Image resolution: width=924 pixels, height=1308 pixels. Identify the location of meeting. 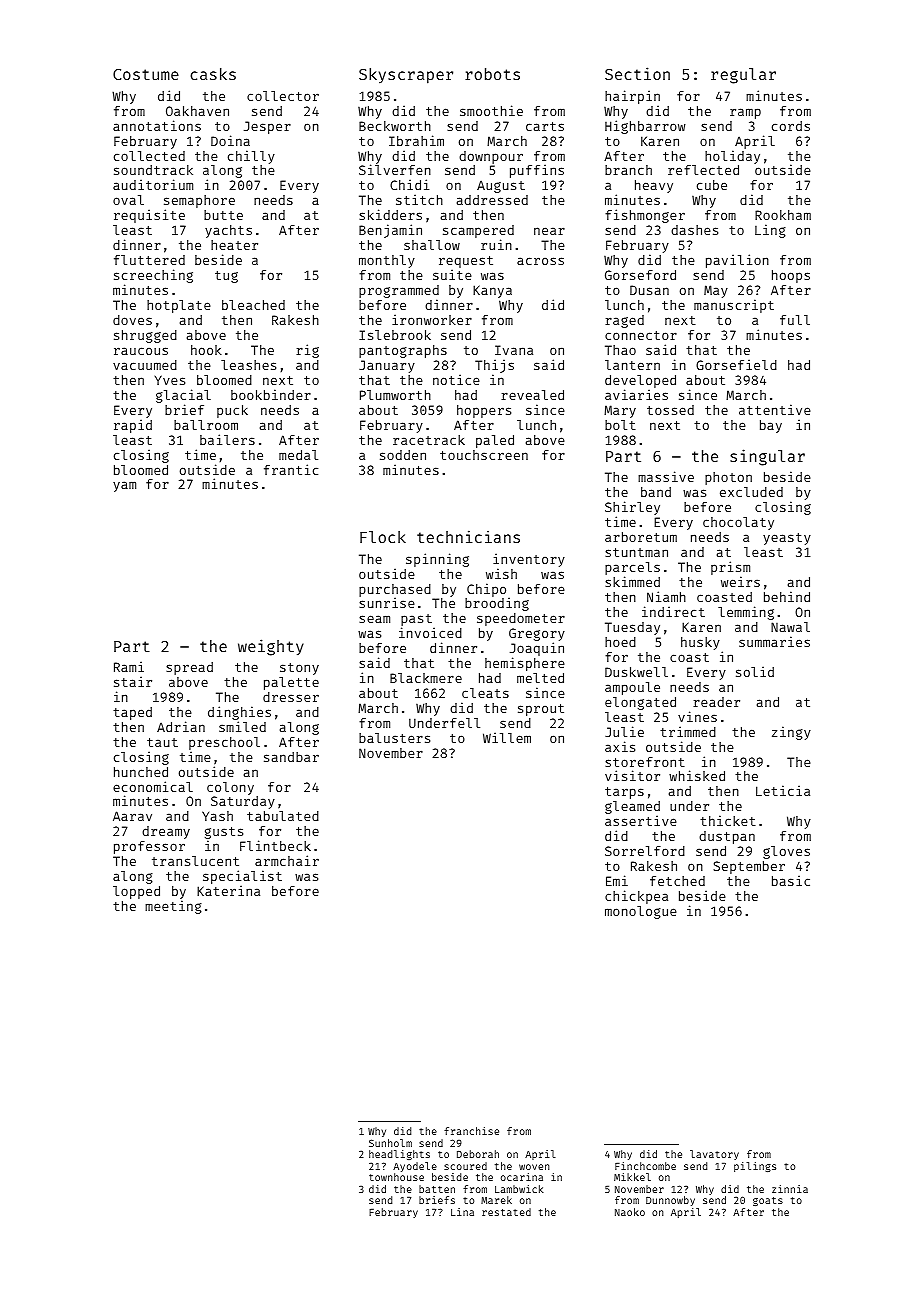
(173, 907).
